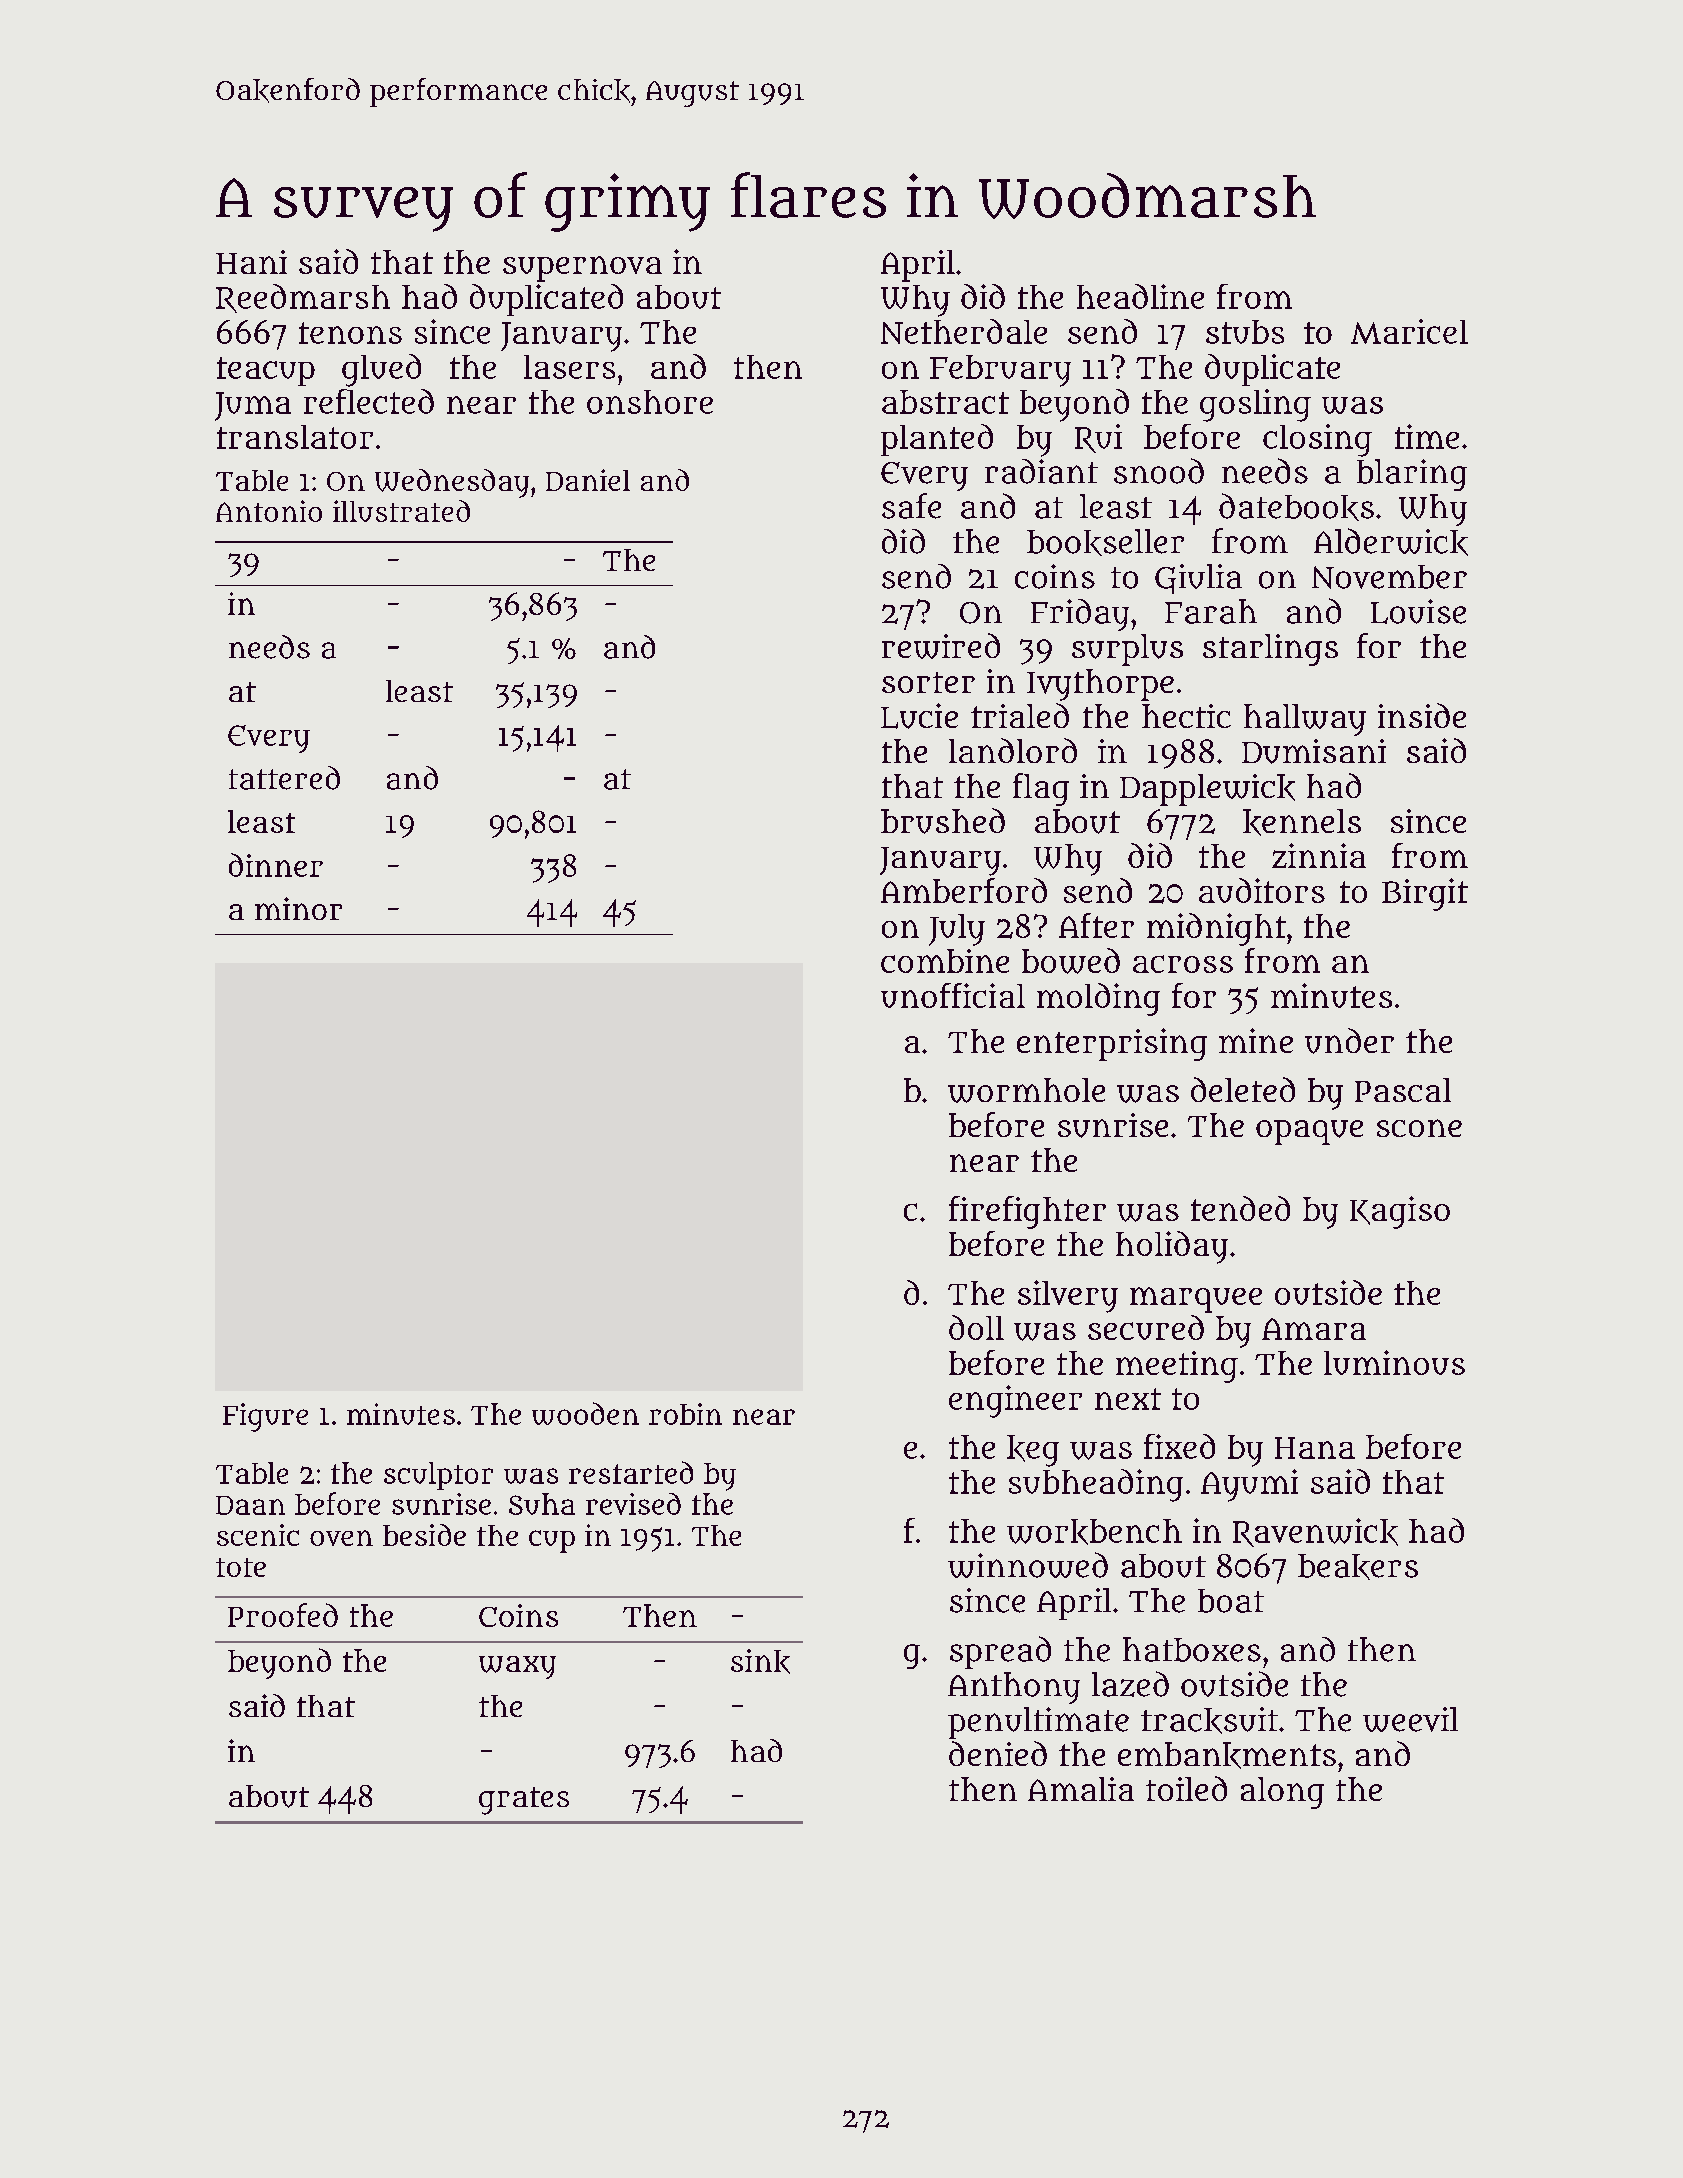 The height and width of the screenshot is (2178, 1683). What do you see at coordinates (1409, 331) in the screenshot?
I see `Maricel` at bounding box center [1409, 331].
